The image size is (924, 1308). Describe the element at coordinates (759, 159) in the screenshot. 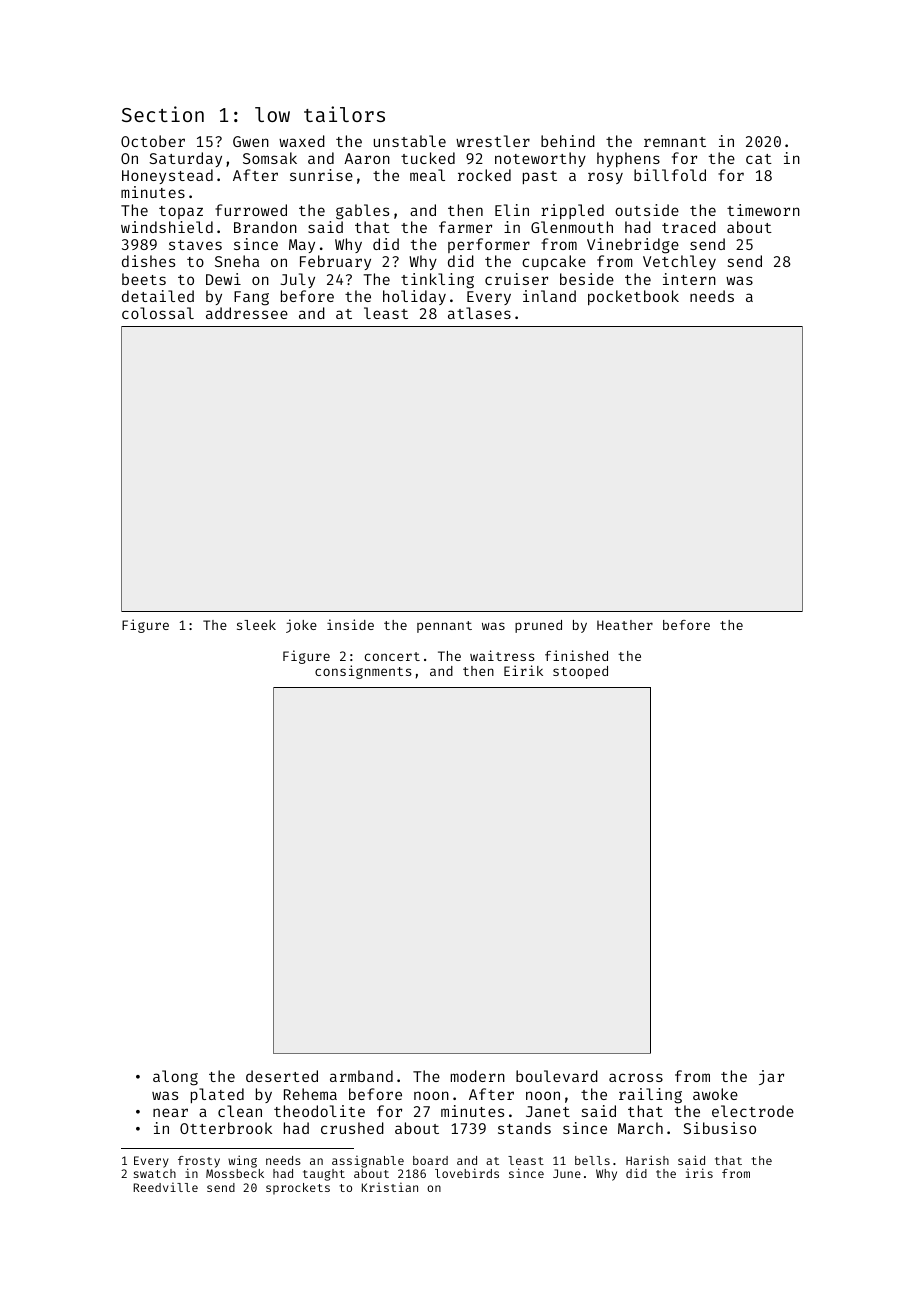

I see `cat` at that location.
